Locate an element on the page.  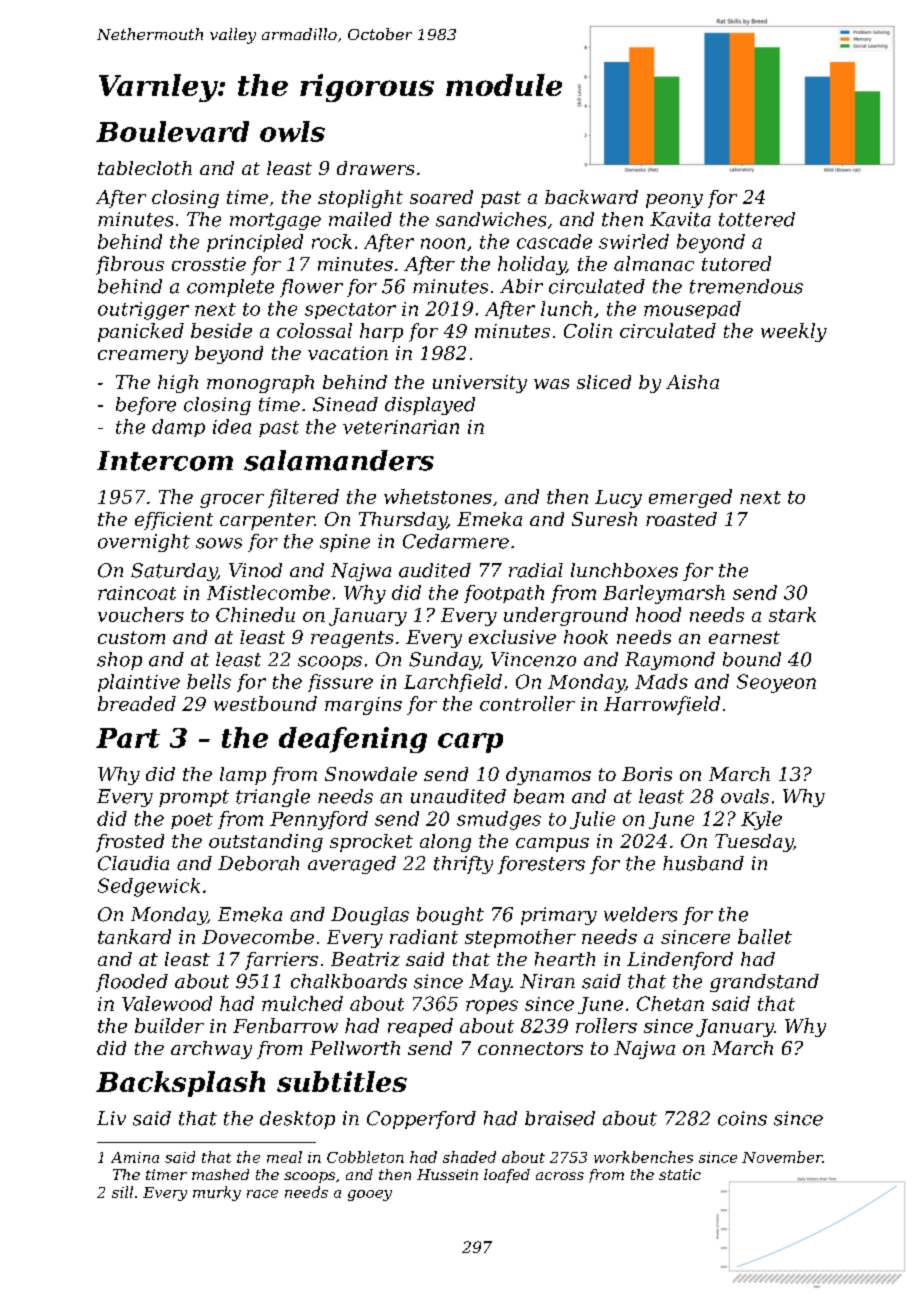
Aisha is located at coordinates (692, 382).
